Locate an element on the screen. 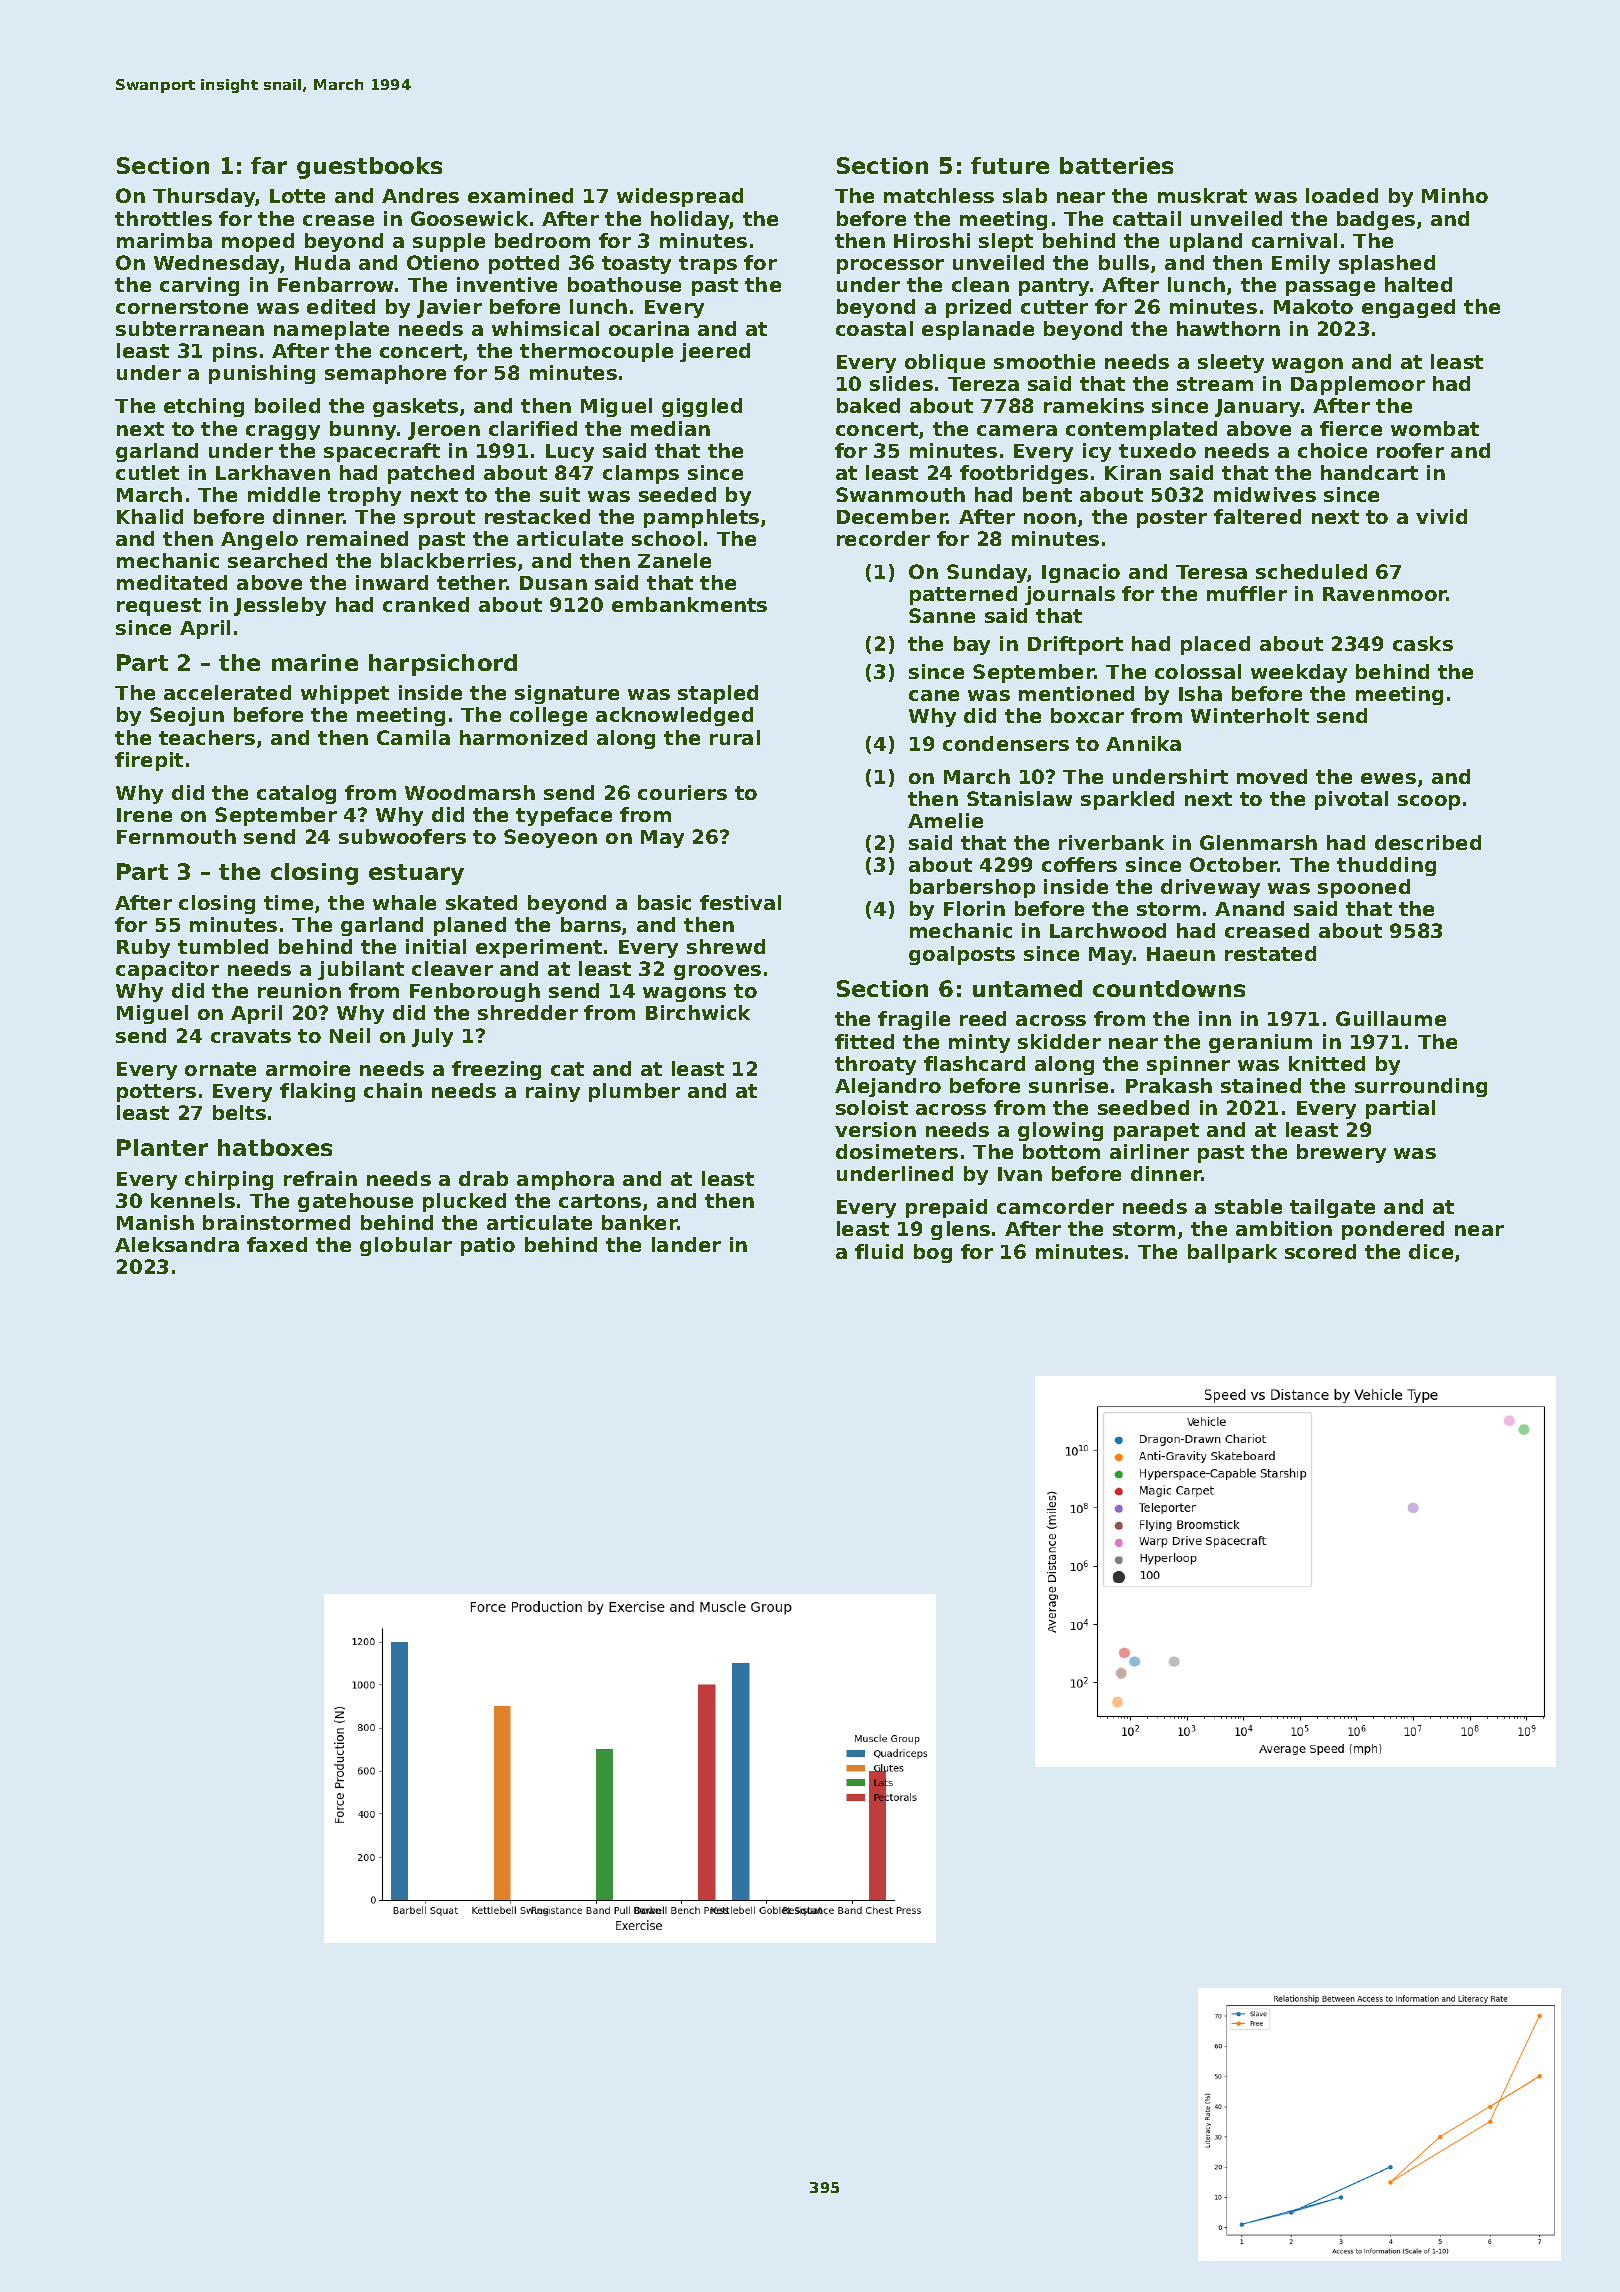  Planter is located at coordinates (162, 1147).
